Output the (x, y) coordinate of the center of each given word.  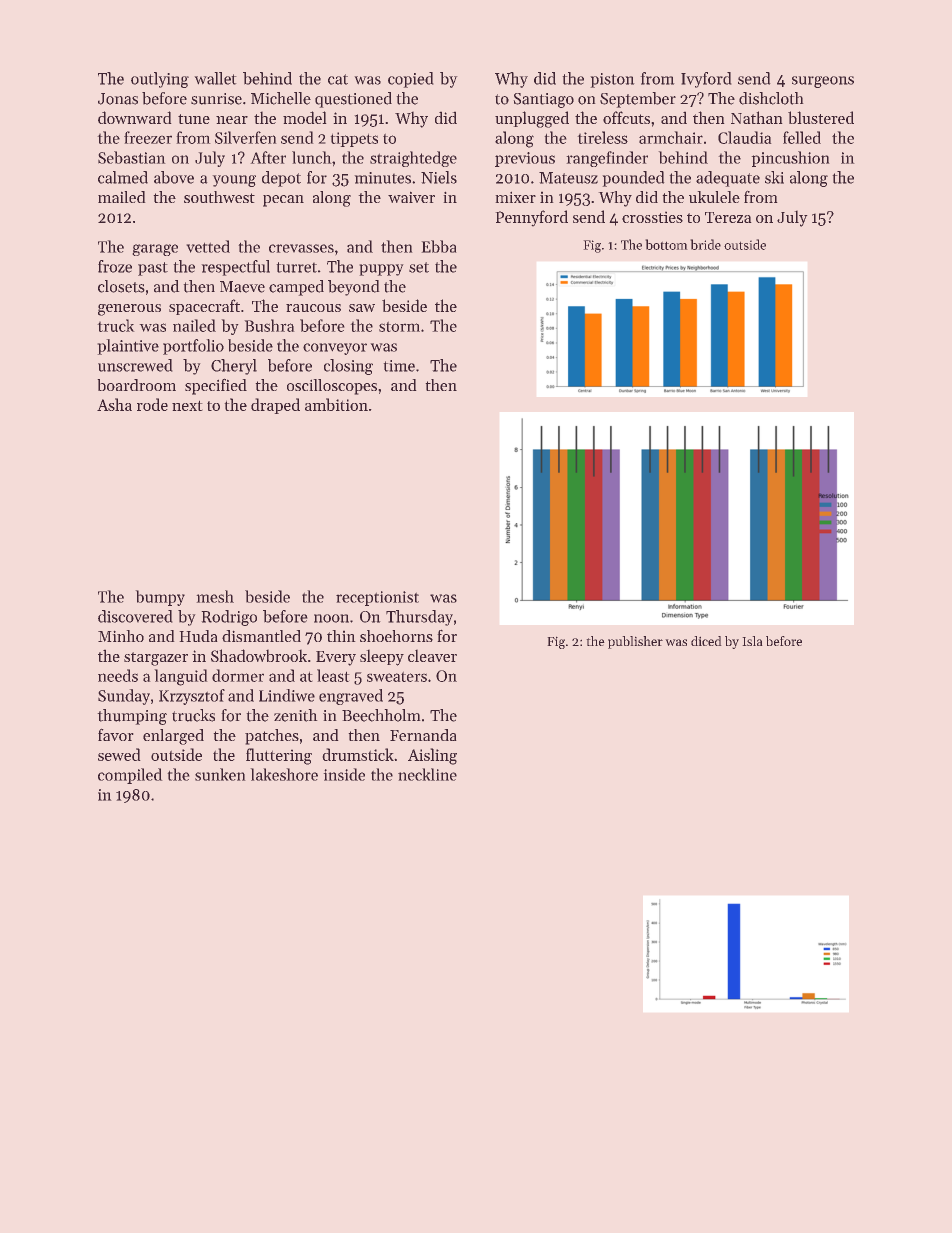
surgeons (823, 82)
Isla (752, 641)
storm (399, 327)
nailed (194, 325)
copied (410, 80)
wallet (215, 78)
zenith (295, 715)
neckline (427, 774)
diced (706, 641)
